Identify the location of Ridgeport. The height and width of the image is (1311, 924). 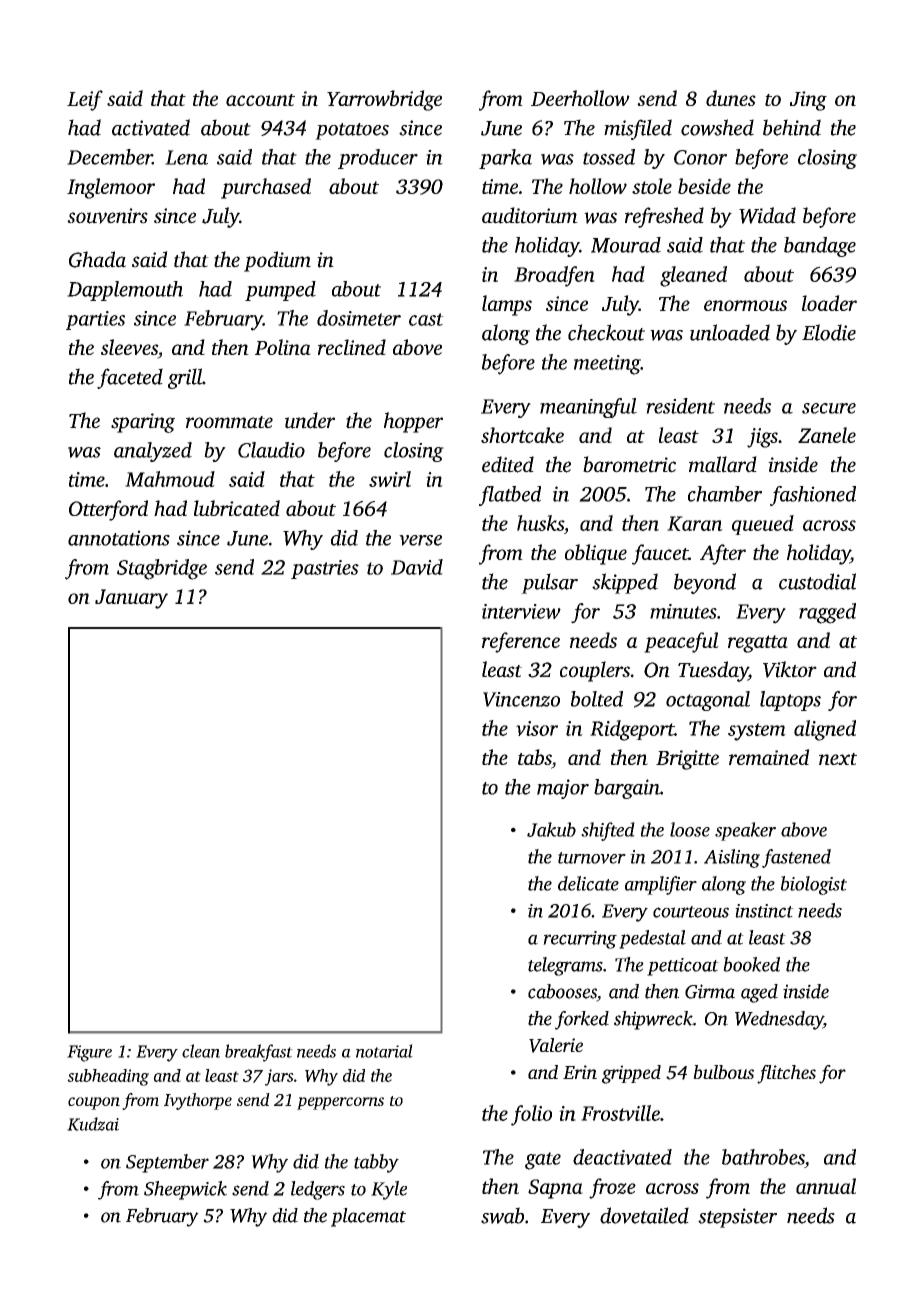
(632, 730).
